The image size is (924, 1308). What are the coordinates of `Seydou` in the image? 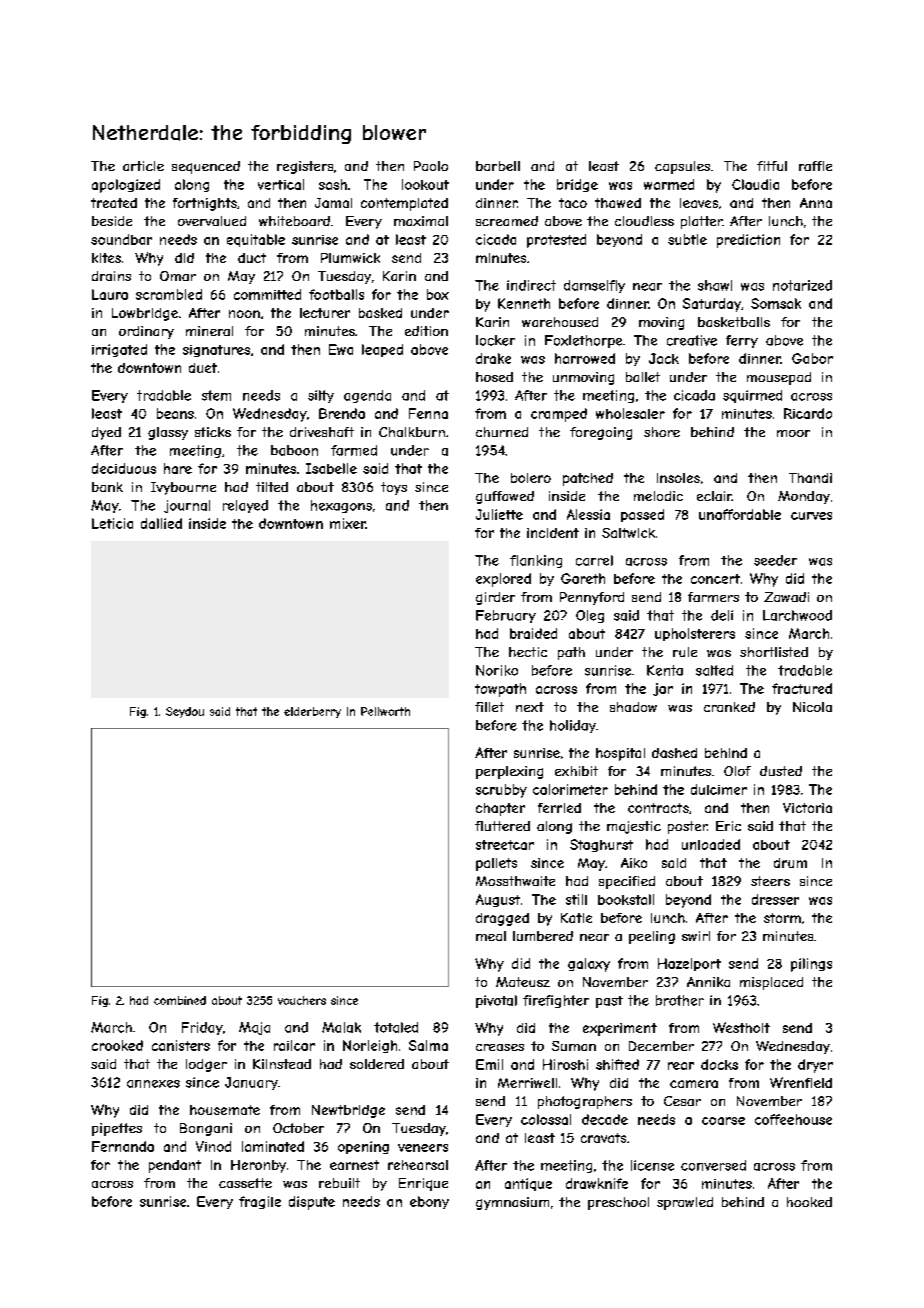 It's located at (185, 712).
